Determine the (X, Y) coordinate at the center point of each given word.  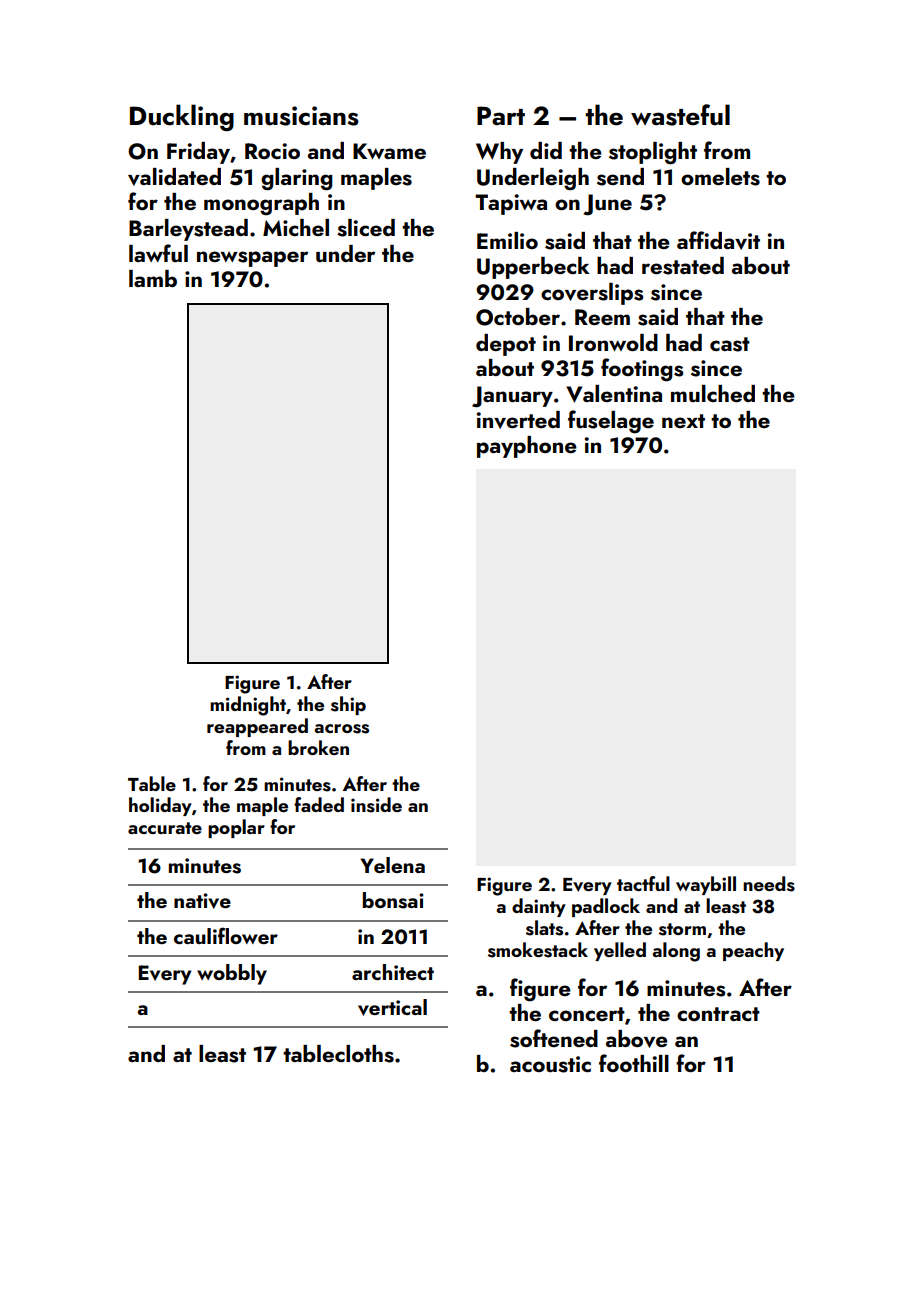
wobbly (232, 974)
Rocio (272, 151)
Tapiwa (511, 204)
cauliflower (226, 935)
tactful (643, 883)
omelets (720, 177)
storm (682, 929)
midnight (248, 706)
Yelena (392, 865)
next (683, 421)
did (546, 150)
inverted (518, 420)
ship (348, 705)
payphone (527, 447)
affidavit (718, 240)
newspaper (252, 259)
